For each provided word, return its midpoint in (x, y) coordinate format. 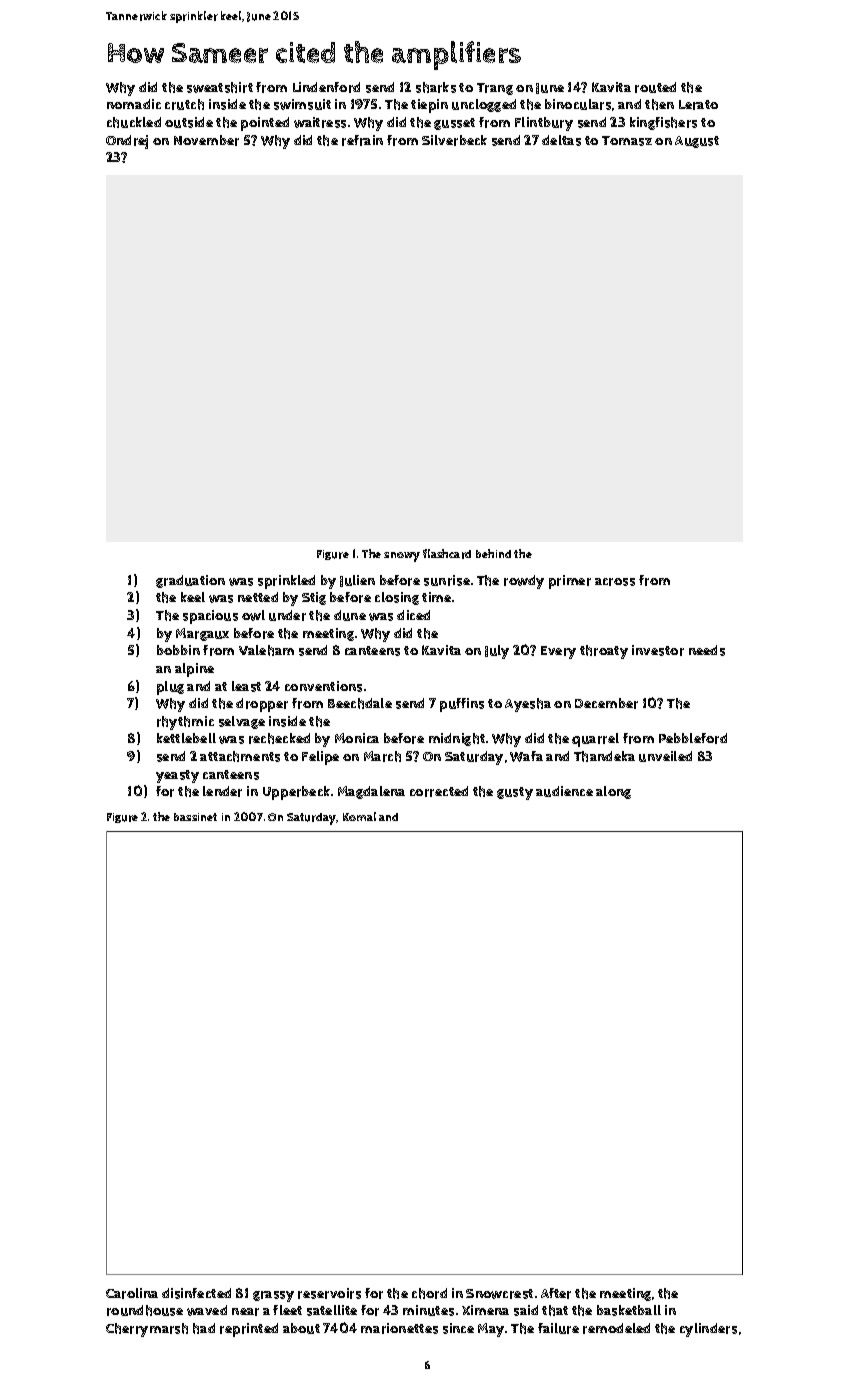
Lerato (698, 105)
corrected (439, 791)
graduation (190, 581)
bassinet (195, 817)
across (615, 582)
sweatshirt (220, 87)
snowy (402, 557)
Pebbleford (693, 738)
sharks (436, 87)
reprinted (249, 1330)
